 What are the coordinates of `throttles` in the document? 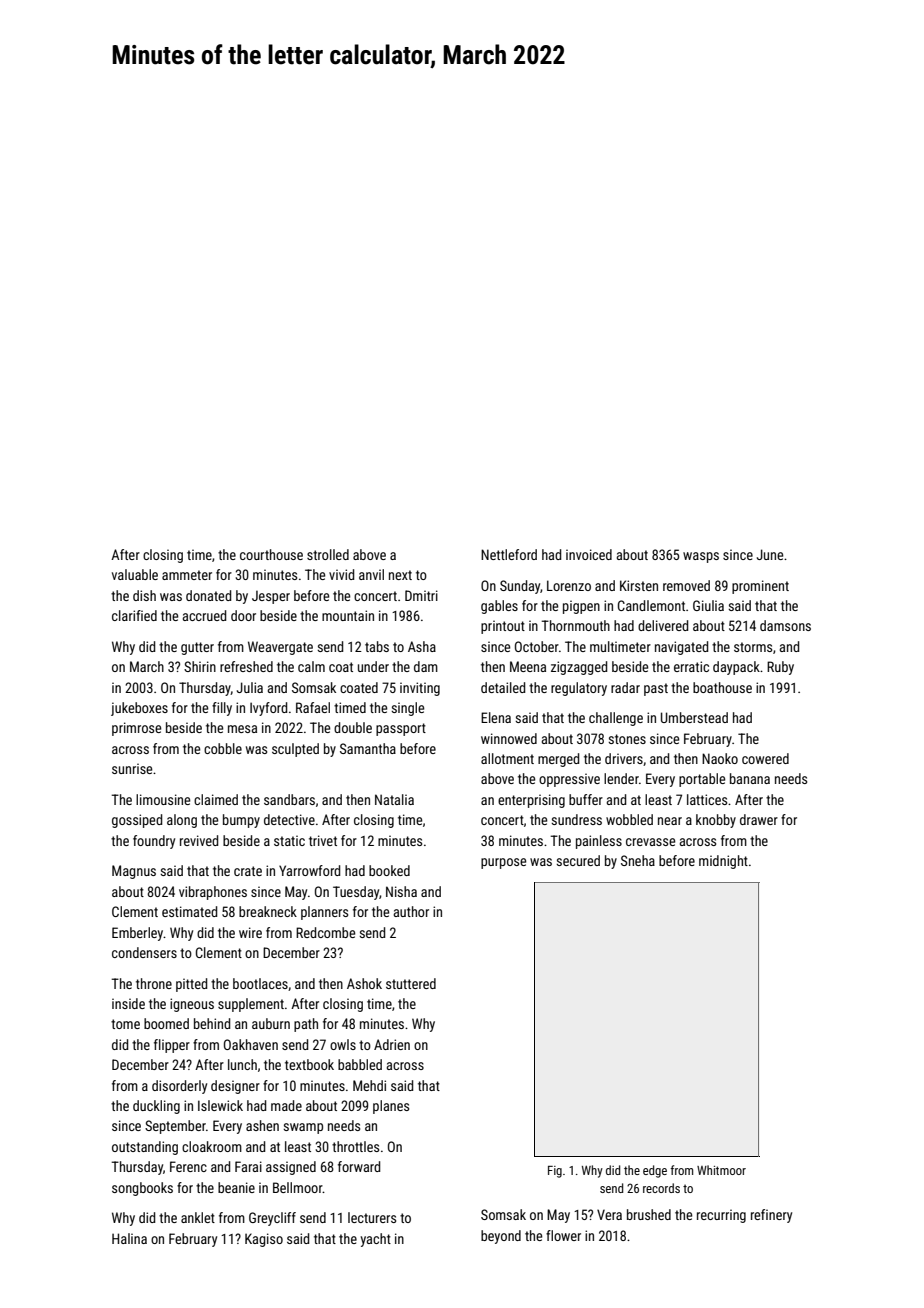 It's located at (355, 1146).
